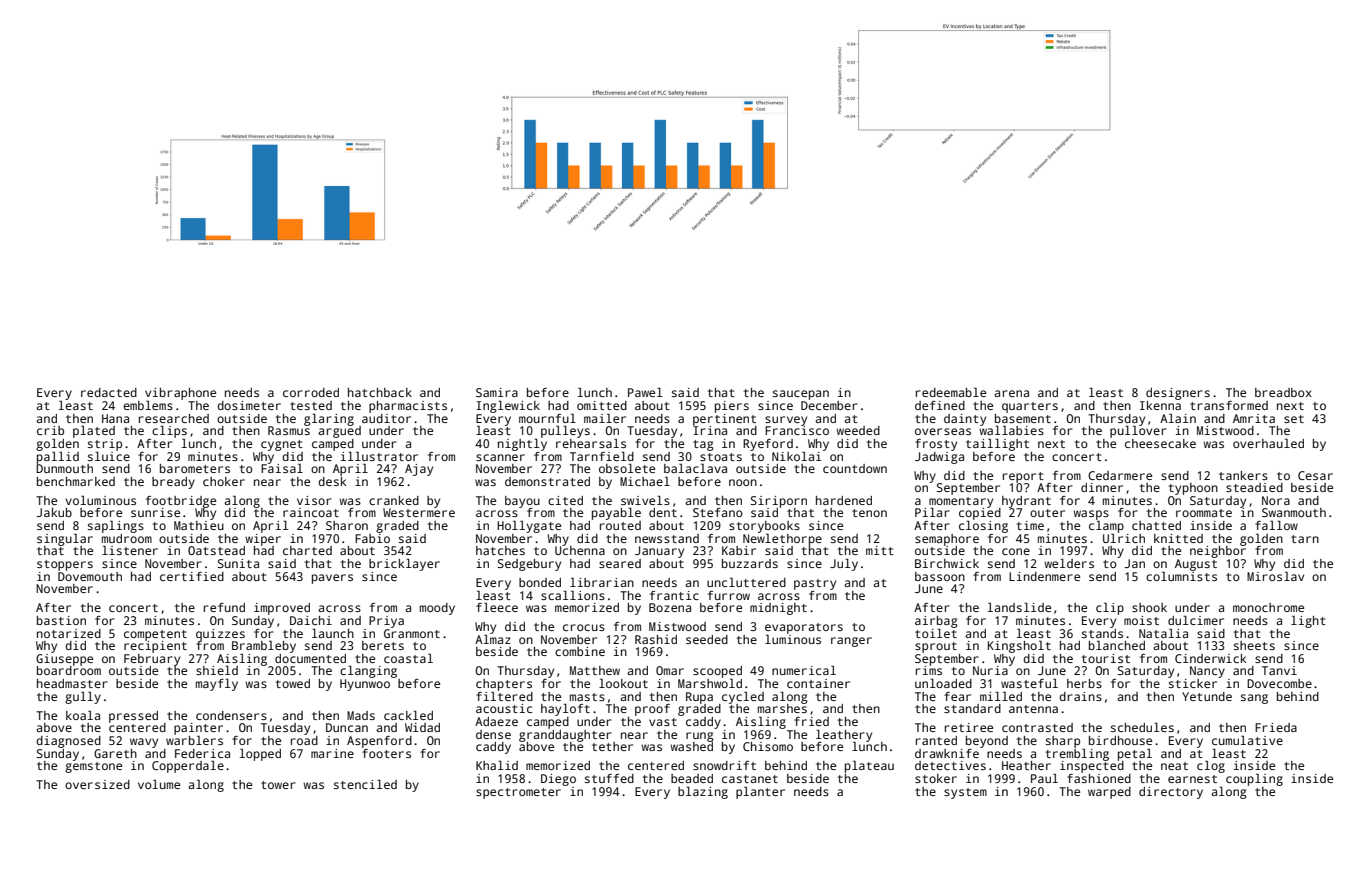  I want to click on Matthew, so click(595, 670).
